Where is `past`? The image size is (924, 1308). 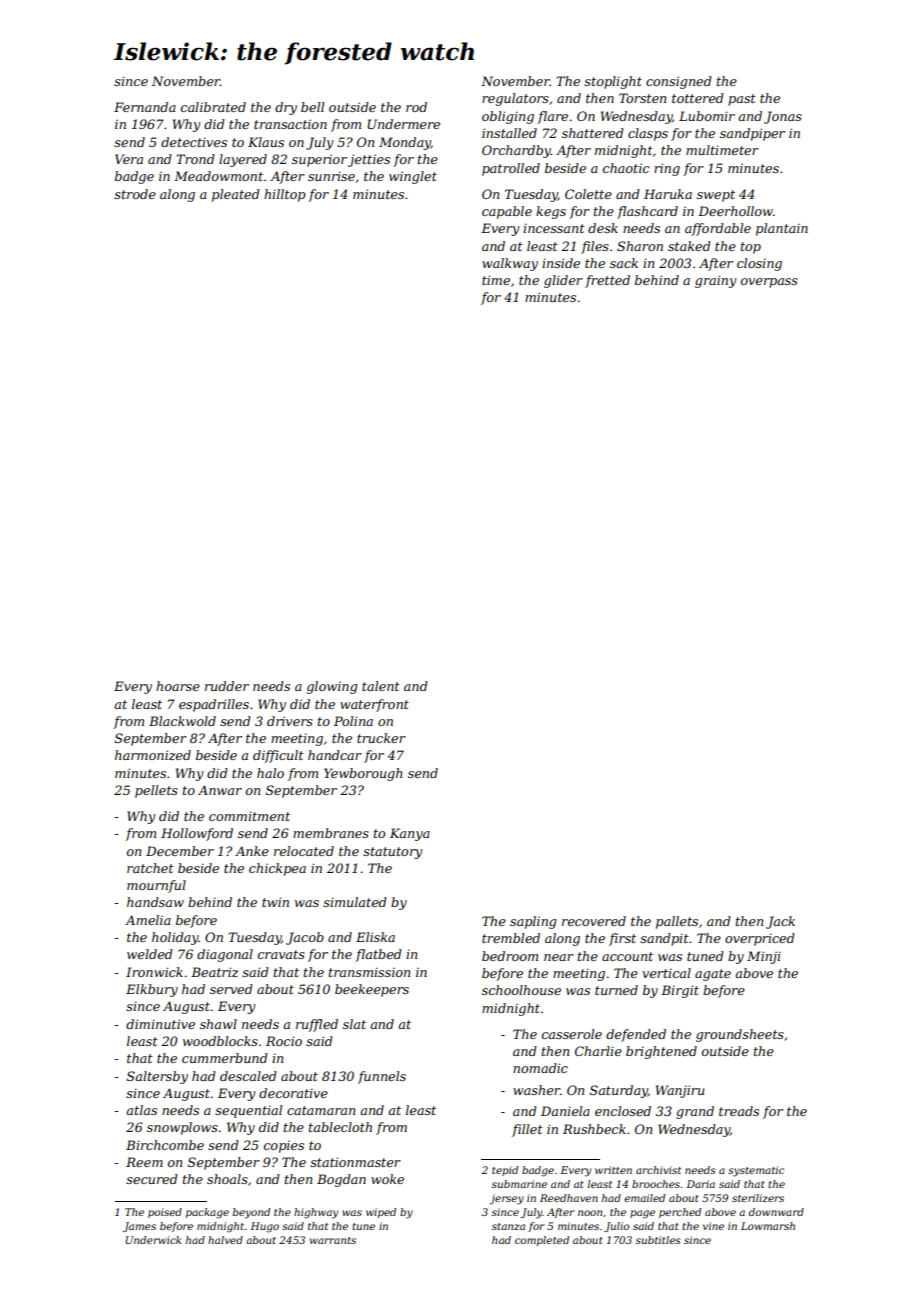 past is located at coordinates (742, 100).
